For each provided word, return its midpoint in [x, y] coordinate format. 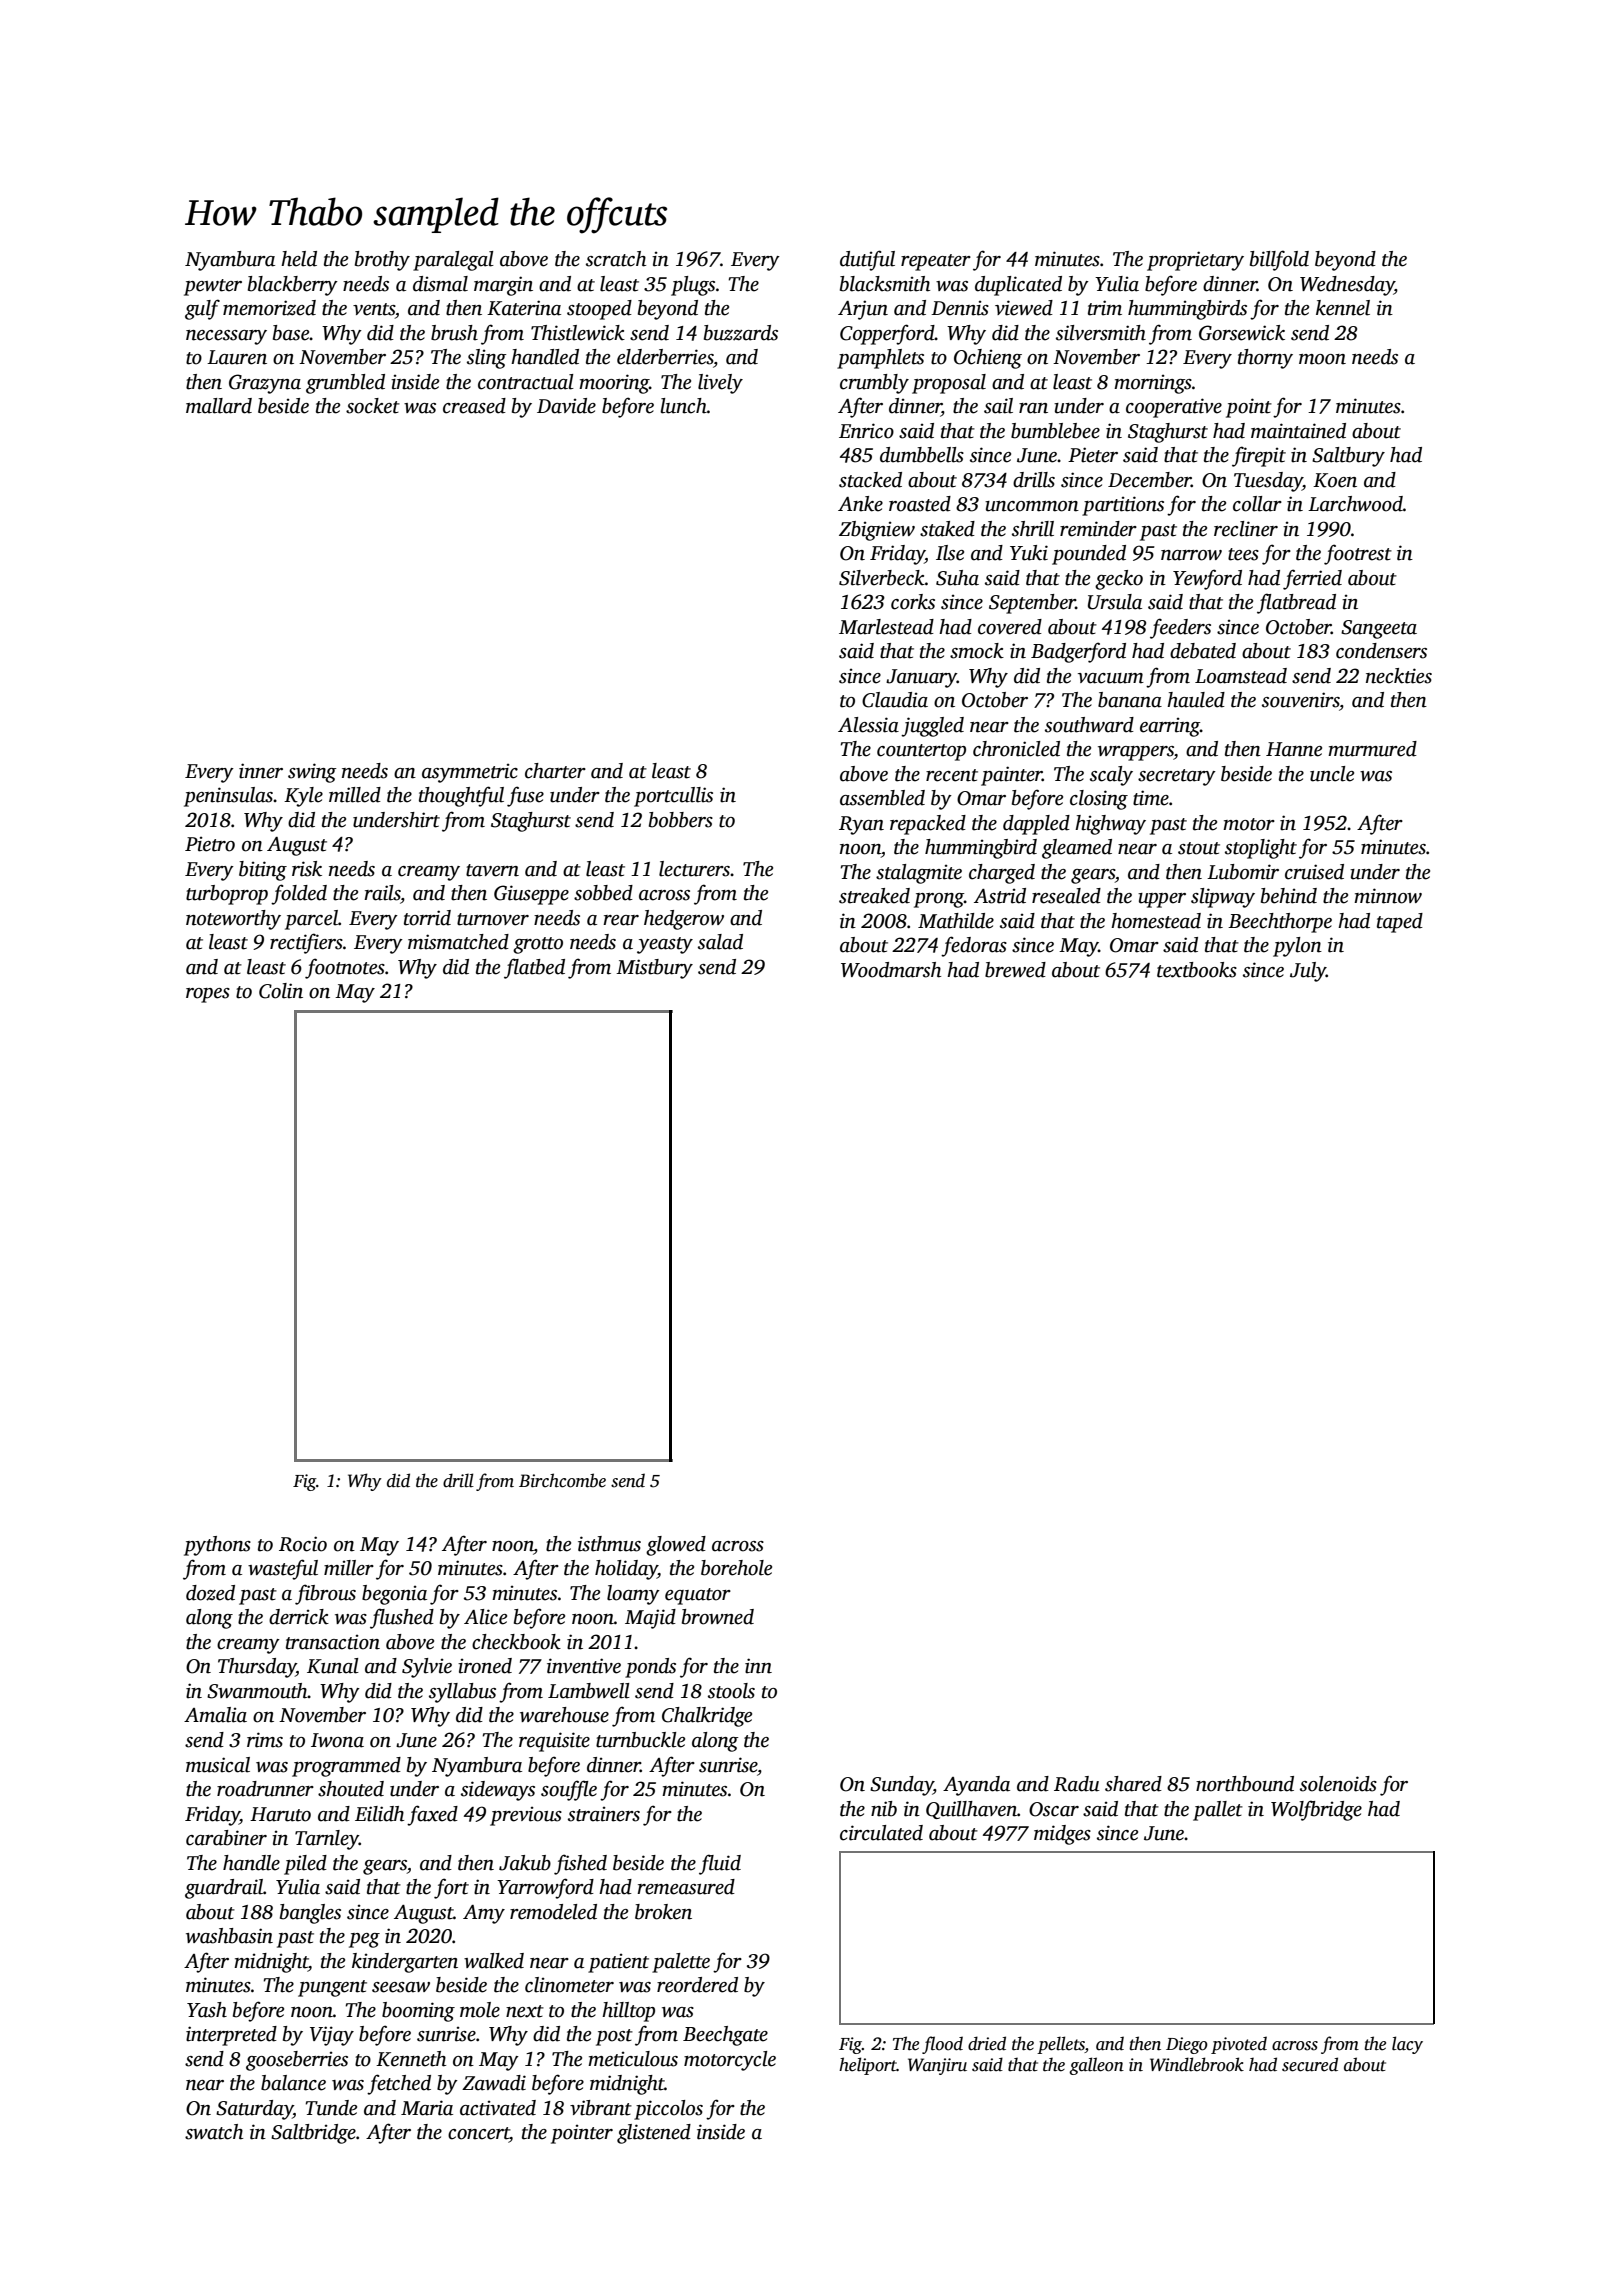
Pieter [1093, 455]
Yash [207, 2010]
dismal [440, 284]
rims [265, 1740]
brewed [1015, 970]
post [614, 2037]
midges [1062, 1835]
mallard [219, 406]
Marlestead [886, 627]
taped [1400, 923]
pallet [1218, 1811]
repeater [936, 262]
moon [1322, 359]
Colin [281, 991]
